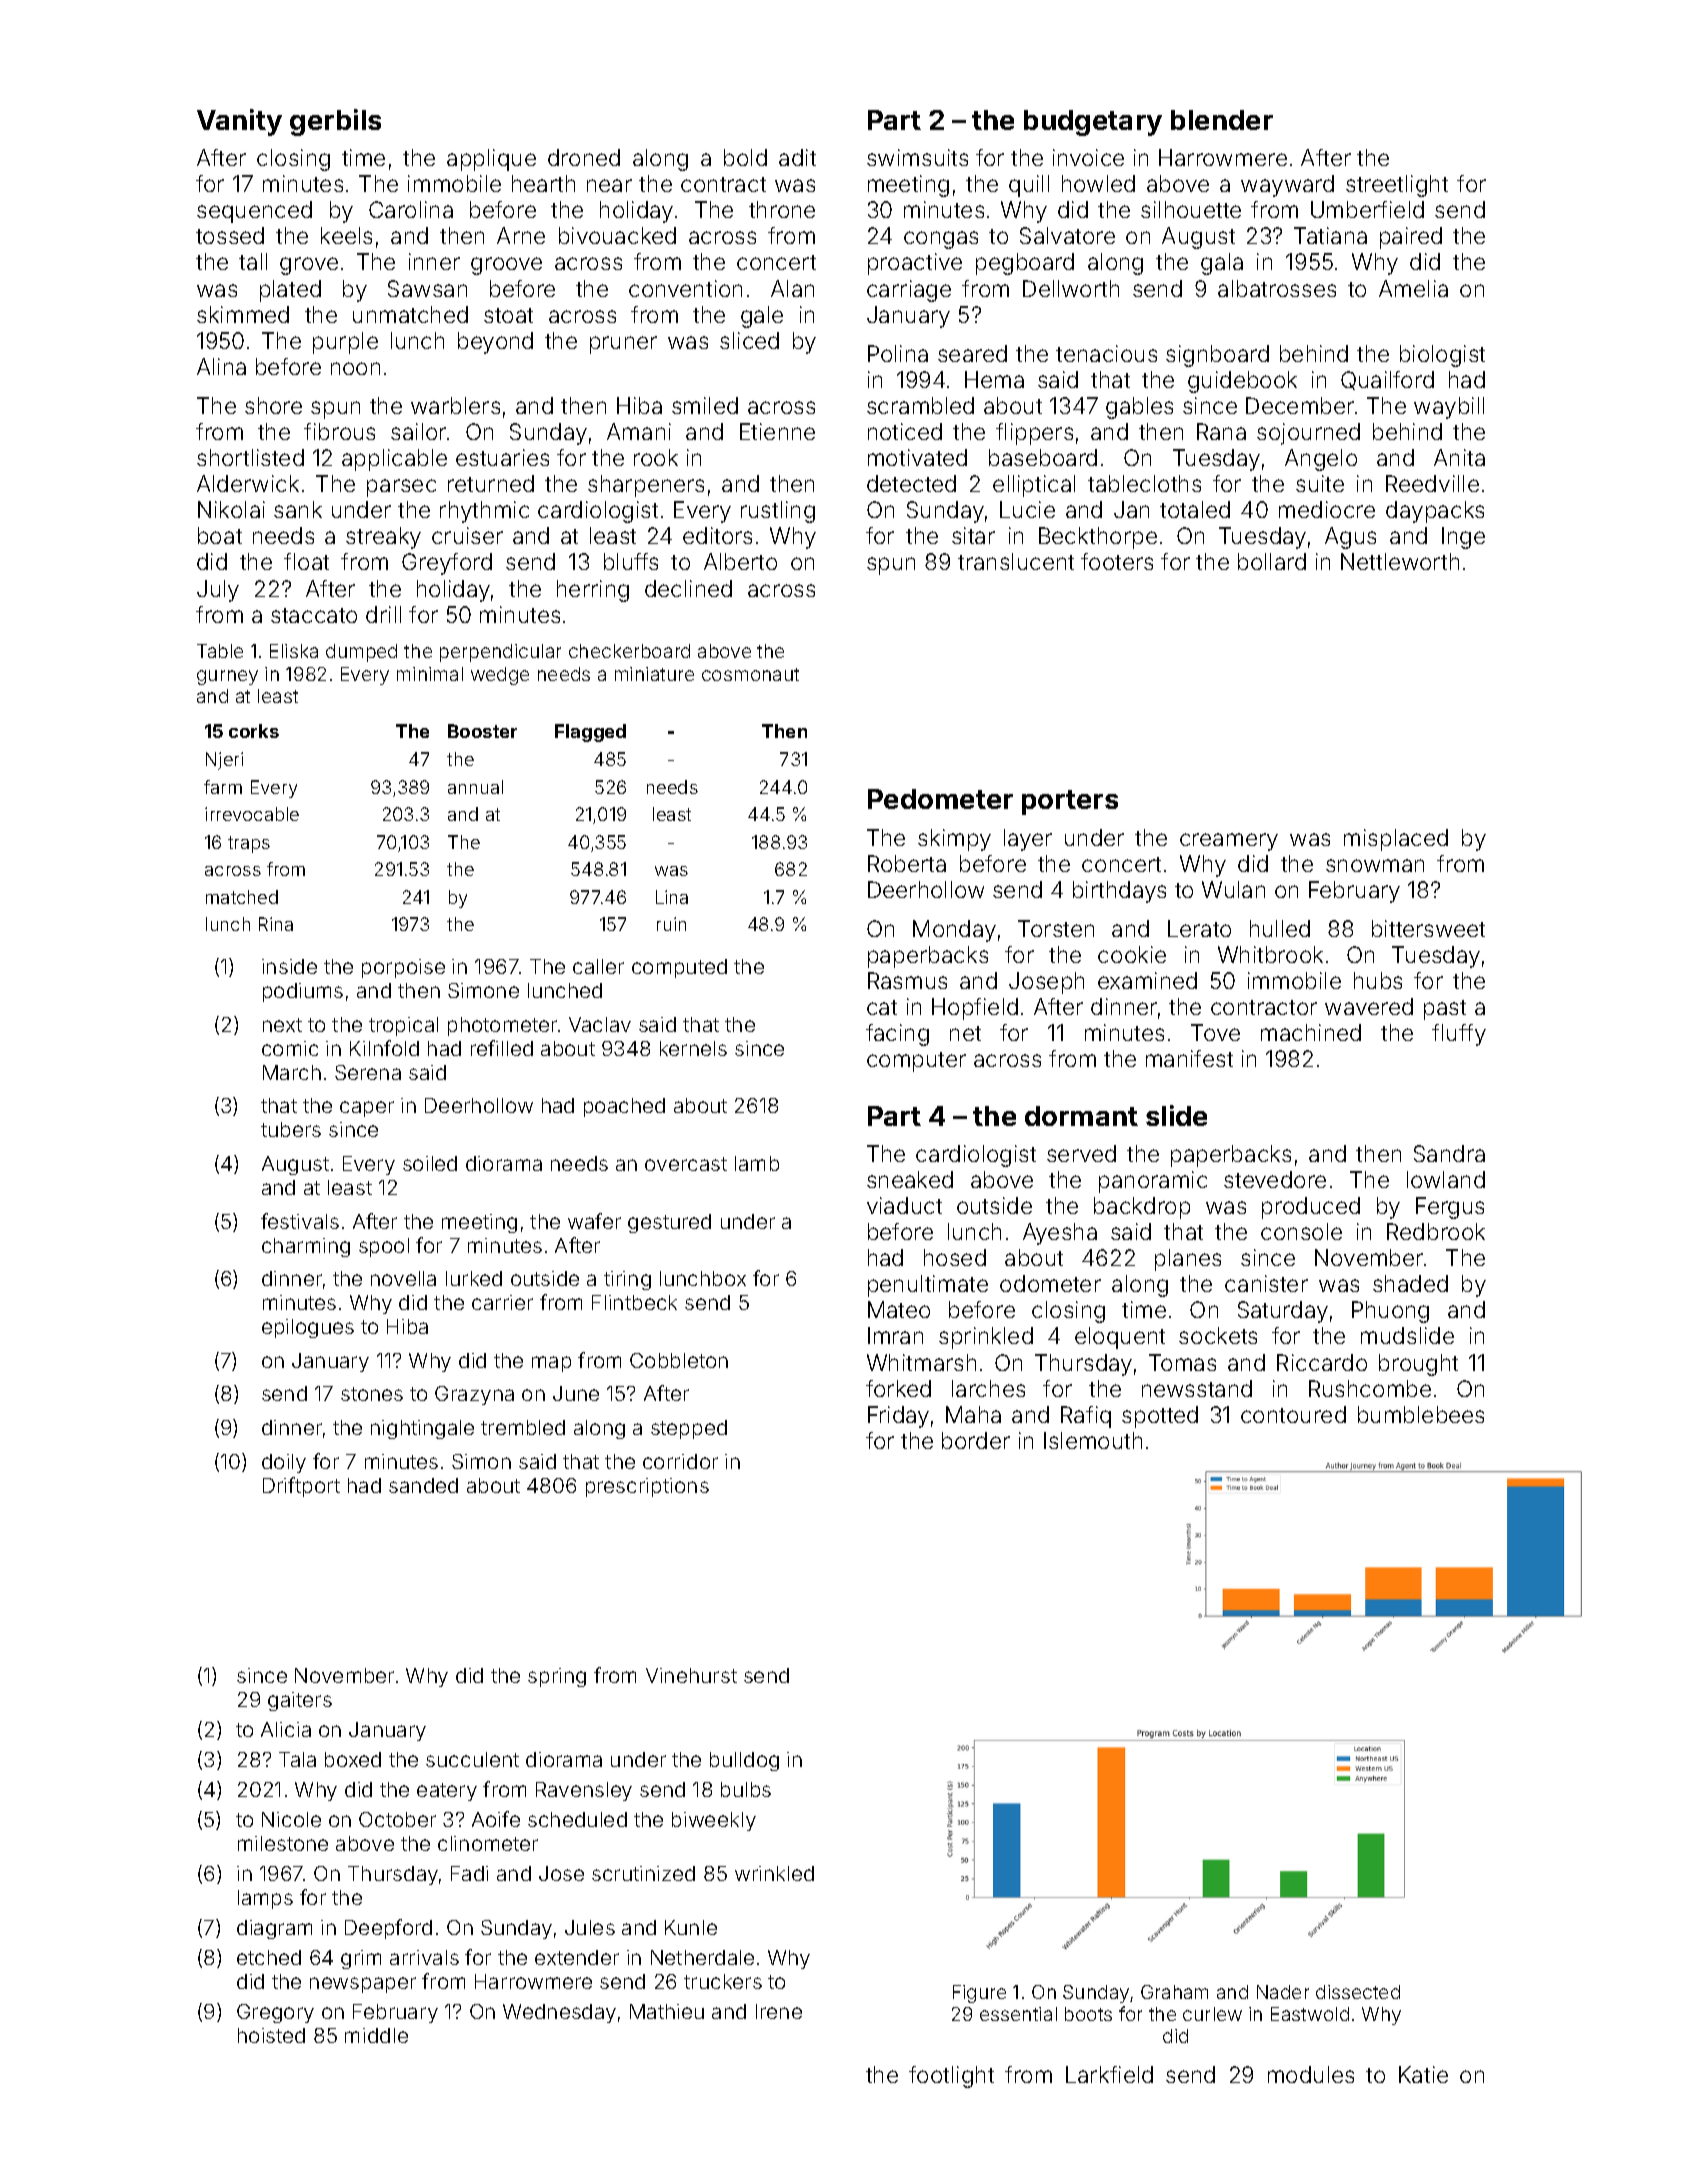  I want to click on Nettleworth, so click(1400, 561).
